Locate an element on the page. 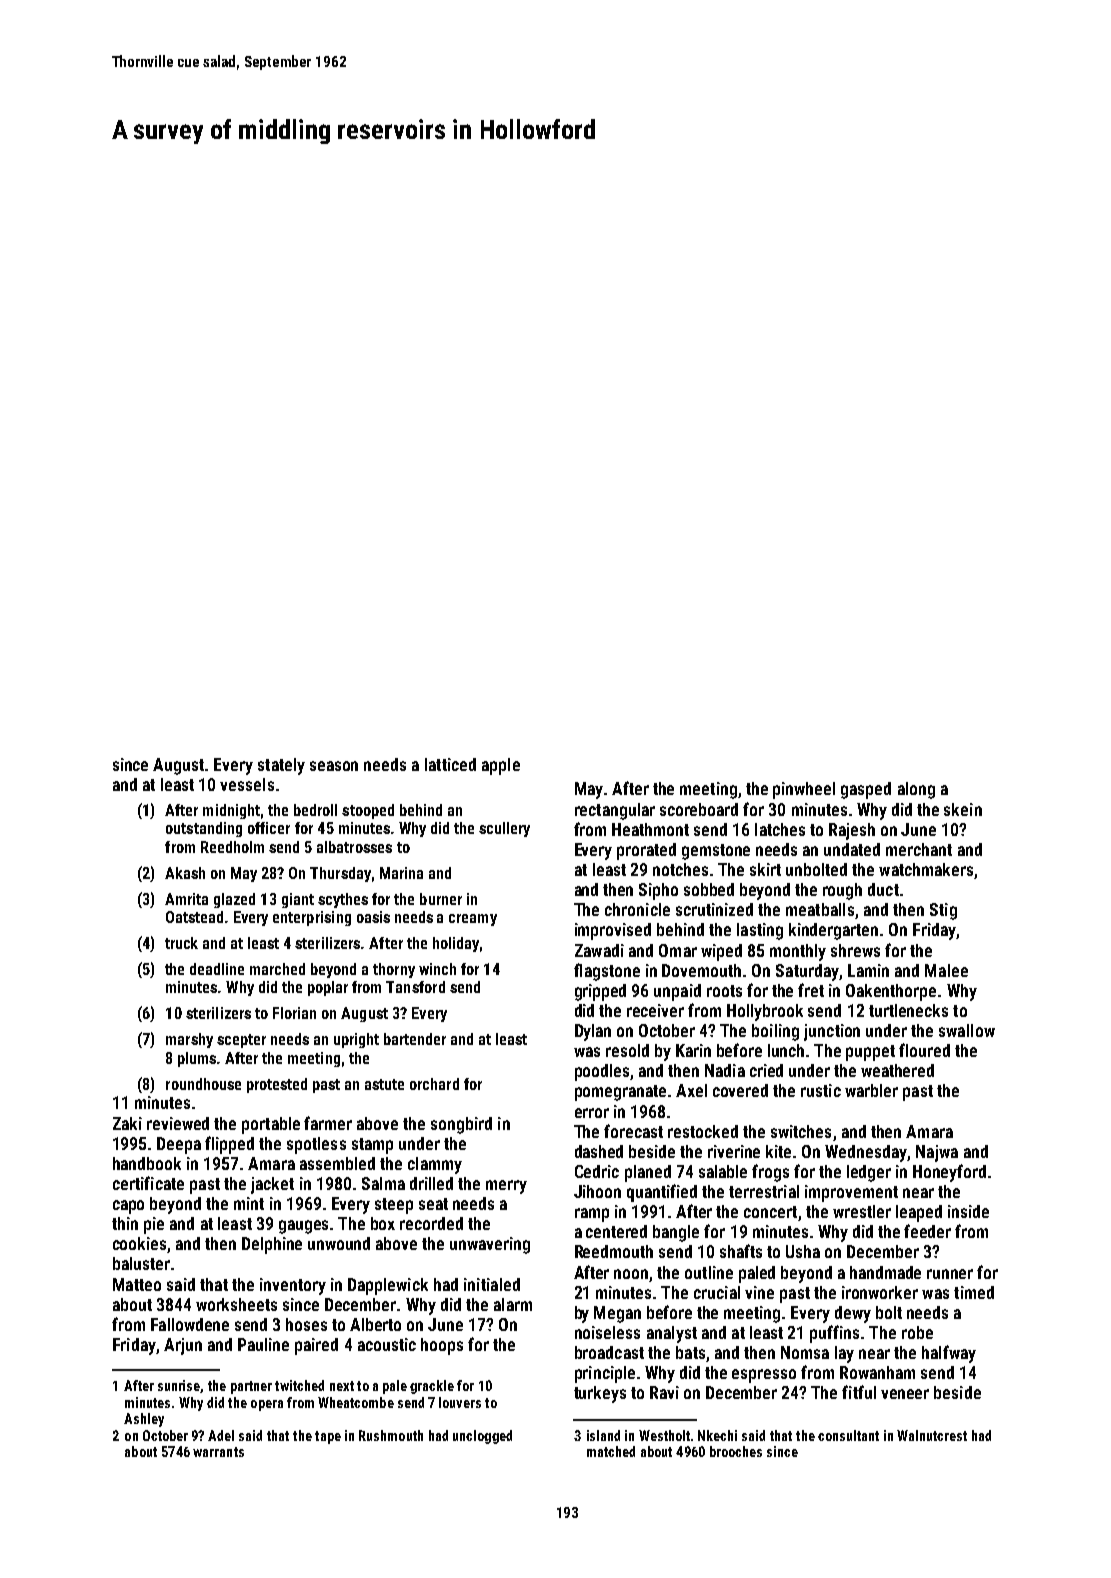  matched is located at coordinates (611, 1451).
